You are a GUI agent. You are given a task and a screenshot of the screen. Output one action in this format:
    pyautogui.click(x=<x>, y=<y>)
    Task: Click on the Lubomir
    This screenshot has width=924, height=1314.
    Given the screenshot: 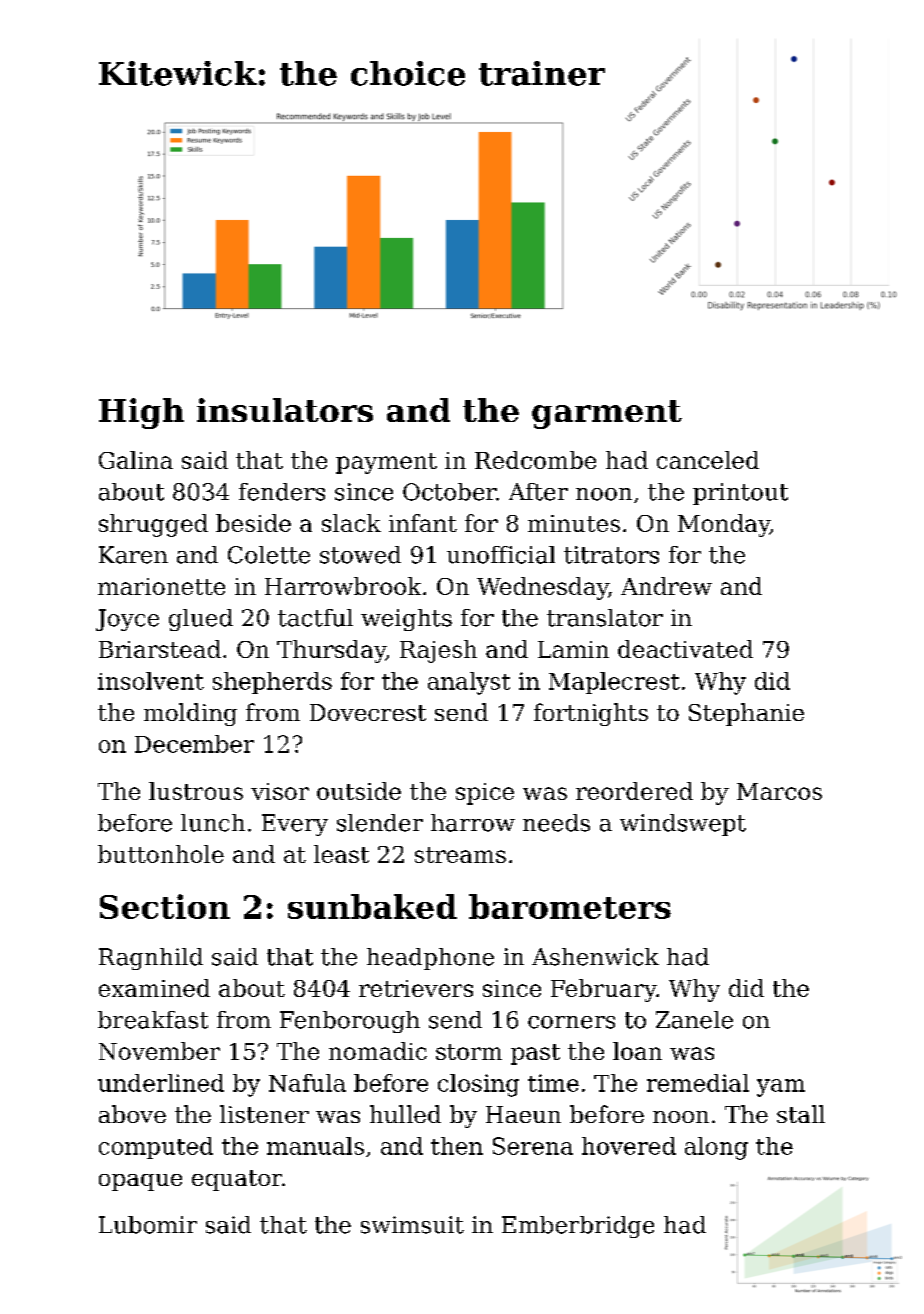 What is the action you would take?
    pyautogui.click(x=148, y=1225)
